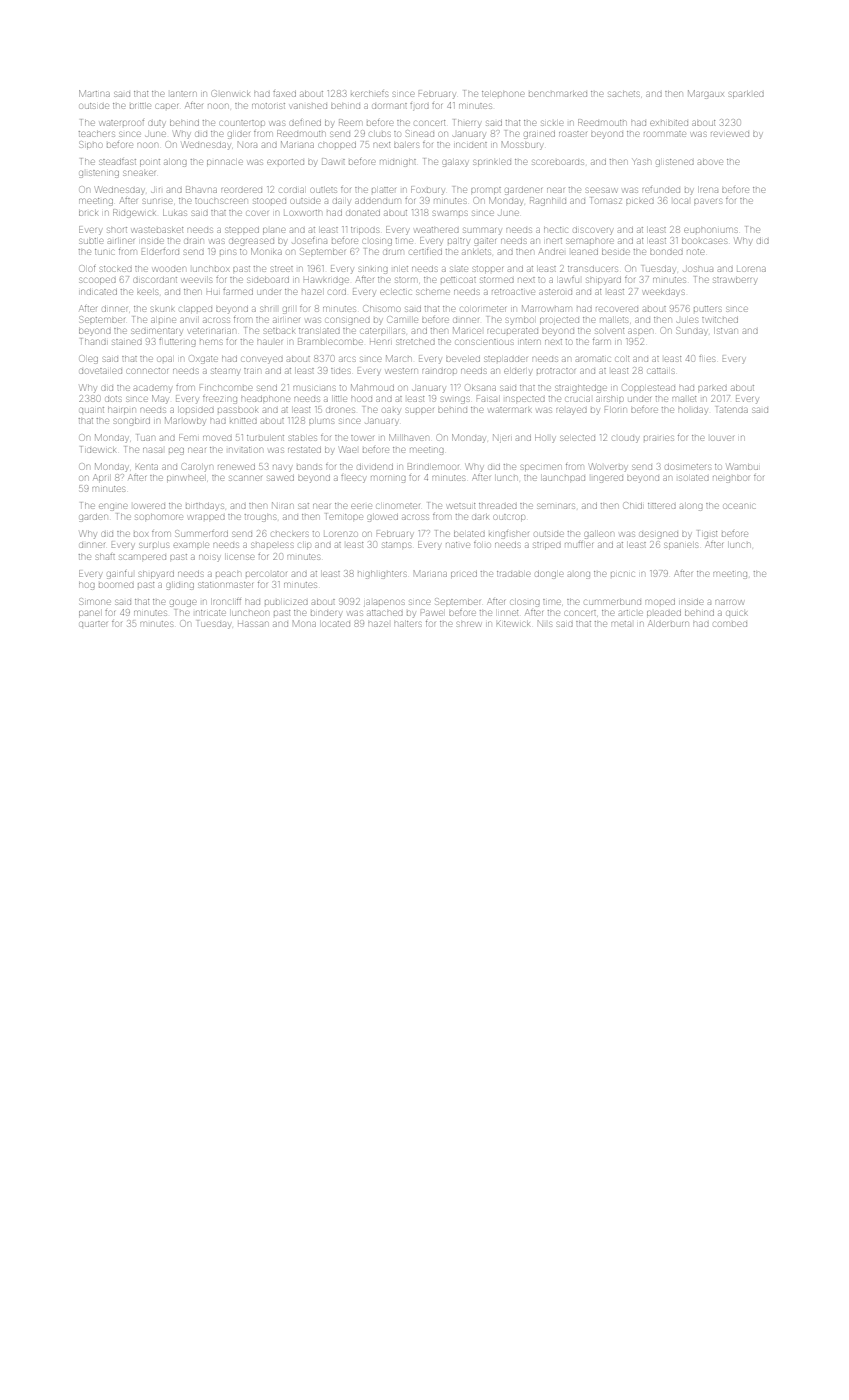 Image resolution: width=849 pixels, height=1400 pixels. I want to click on wastebasket, so click(157, 230).
